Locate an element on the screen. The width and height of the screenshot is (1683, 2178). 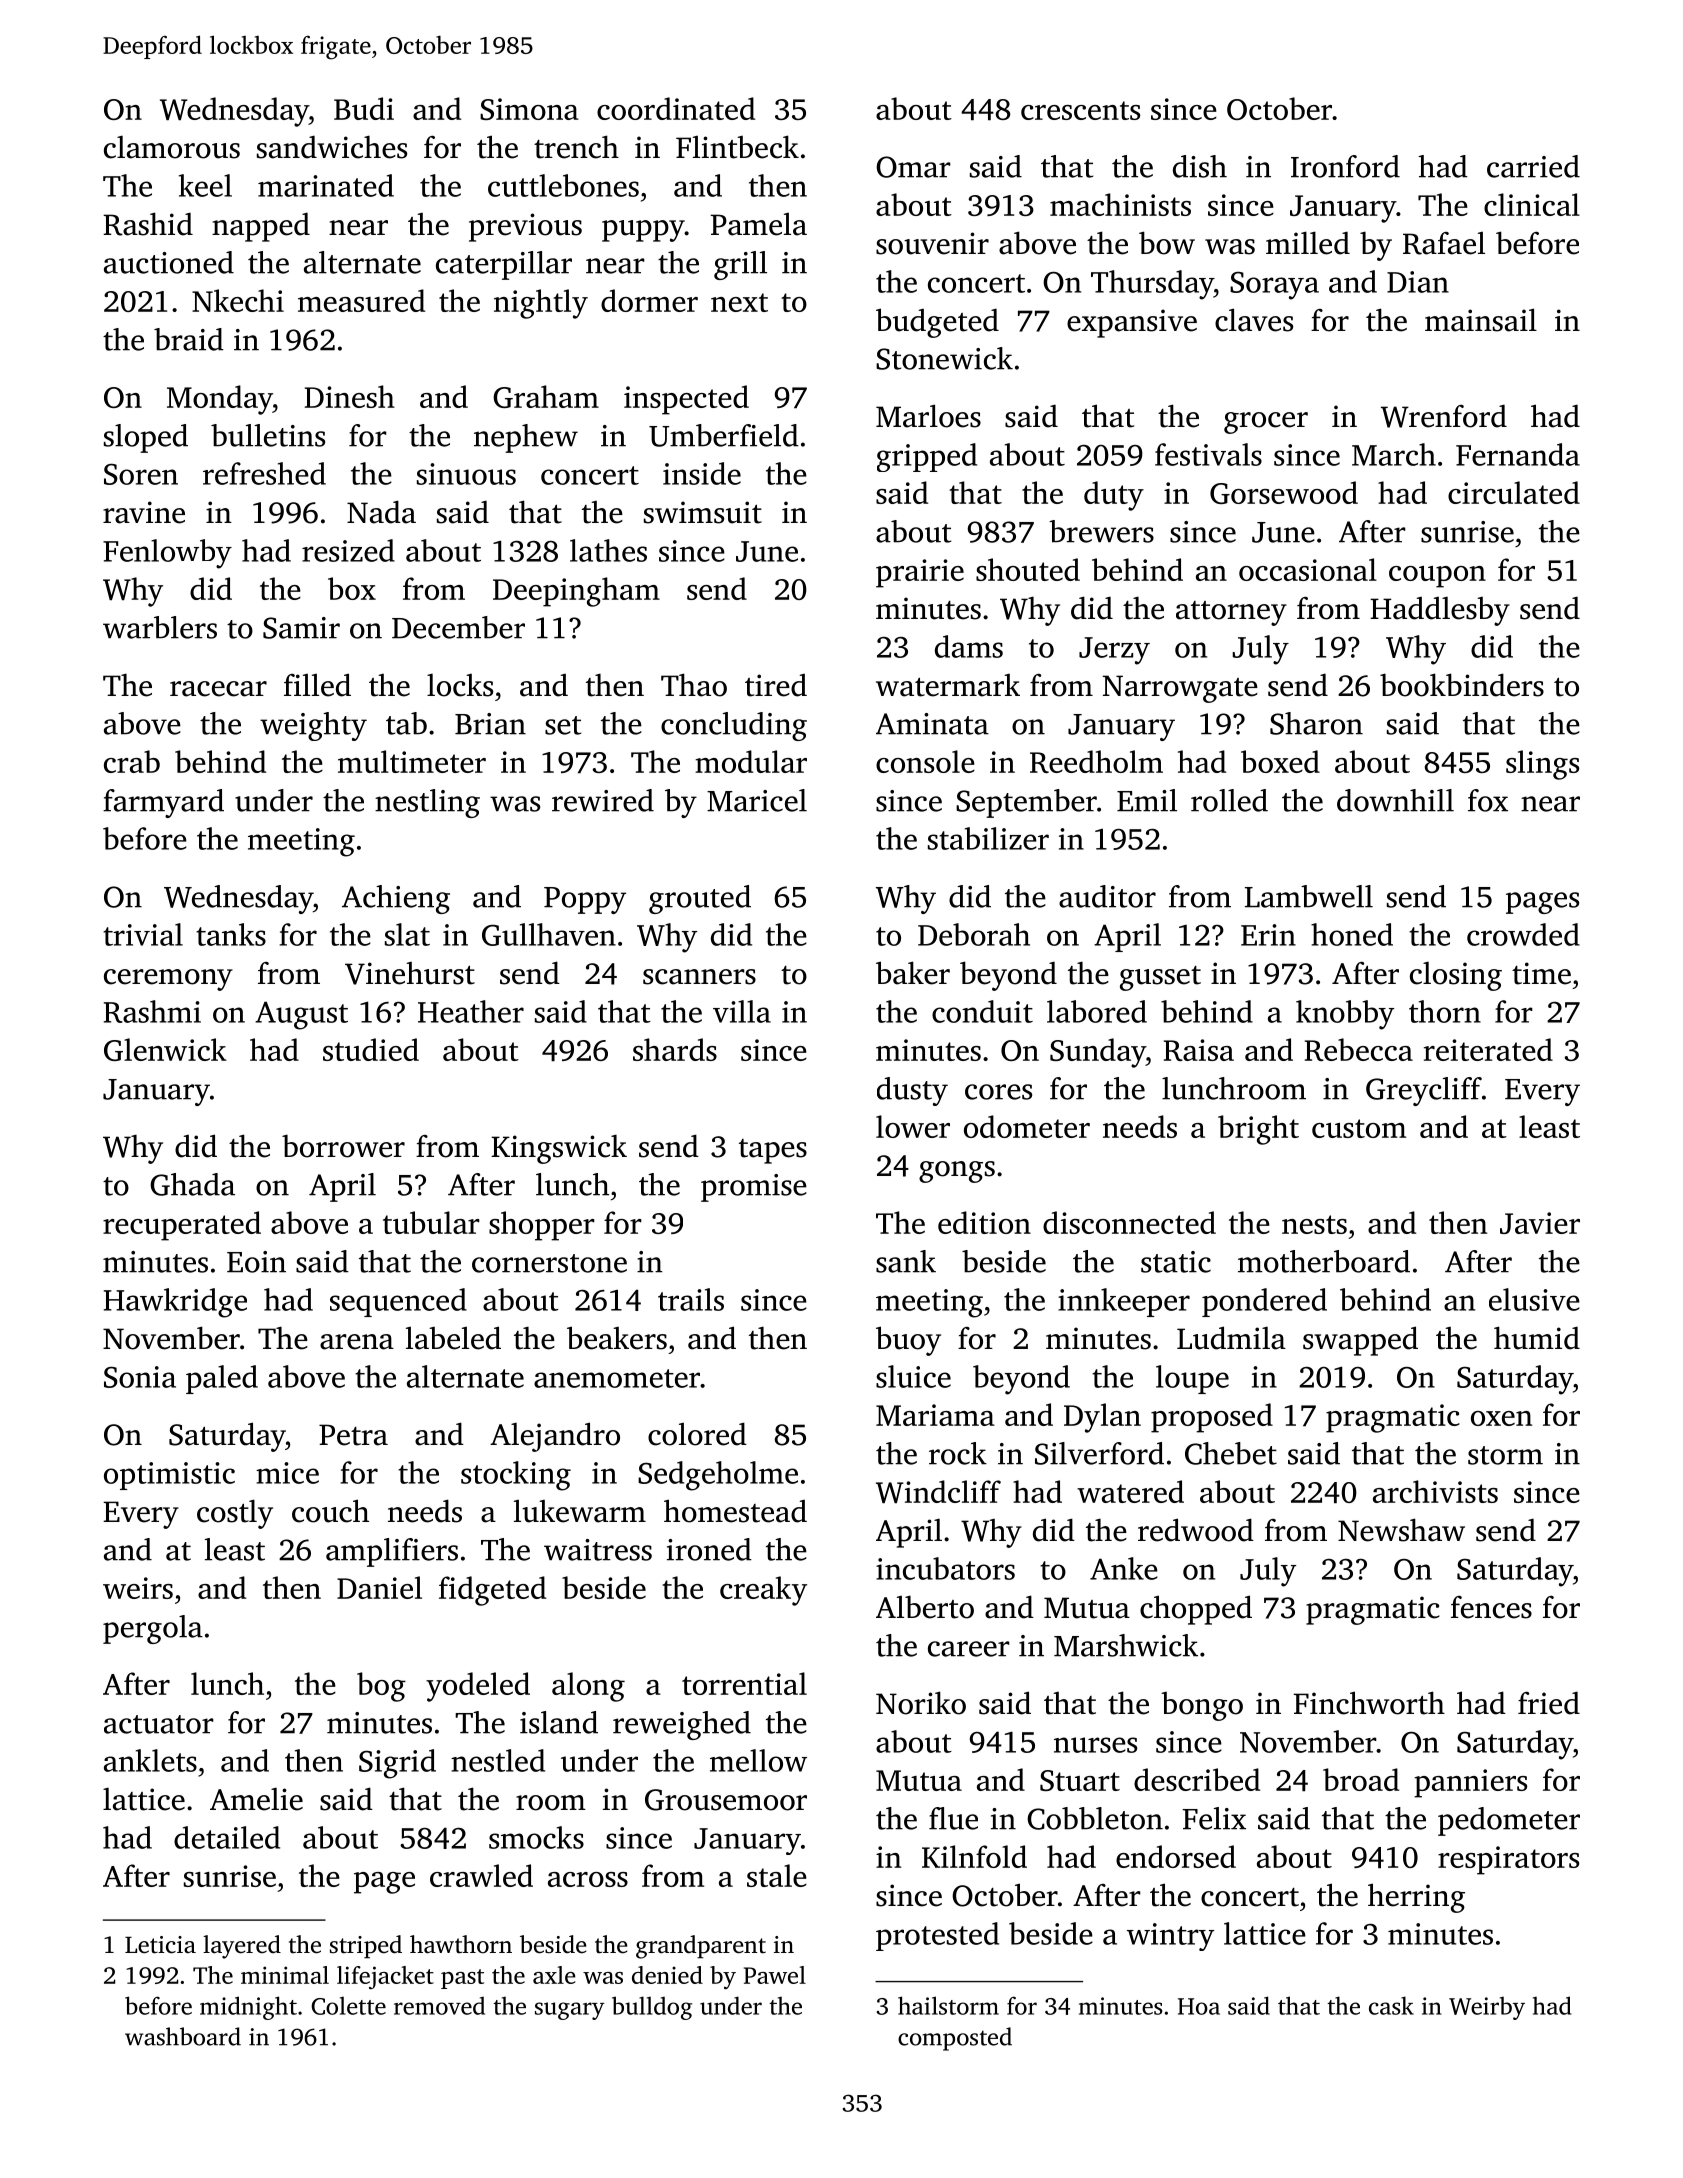
scanners is located at coordinates (699, 977).
